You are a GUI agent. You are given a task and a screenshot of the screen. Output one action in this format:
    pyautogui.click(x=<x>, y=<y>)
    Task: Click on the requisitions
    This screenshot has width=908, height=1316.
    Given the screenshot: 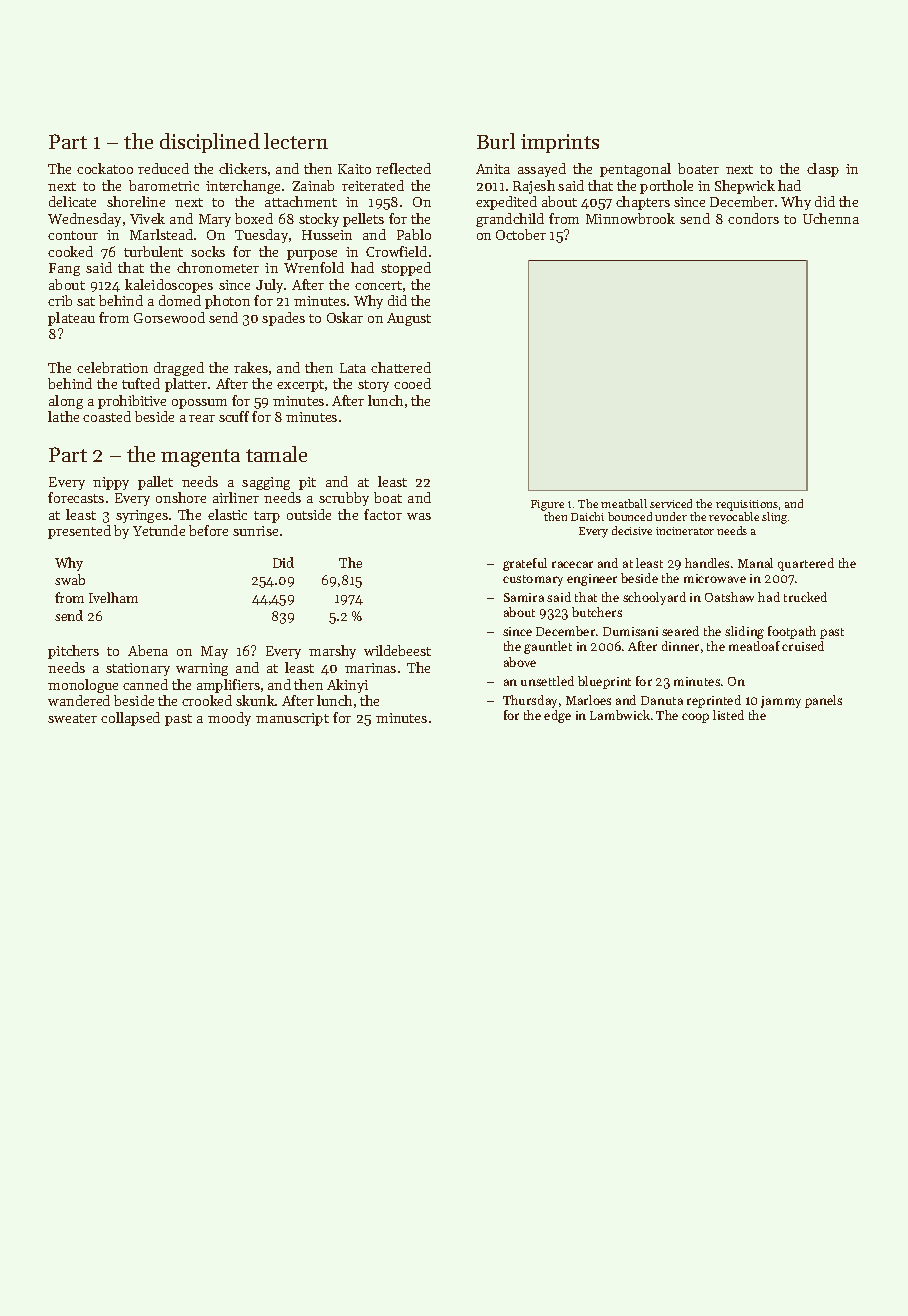 What is the action you would take?
    pyautogui.click(x=747, y=505)
